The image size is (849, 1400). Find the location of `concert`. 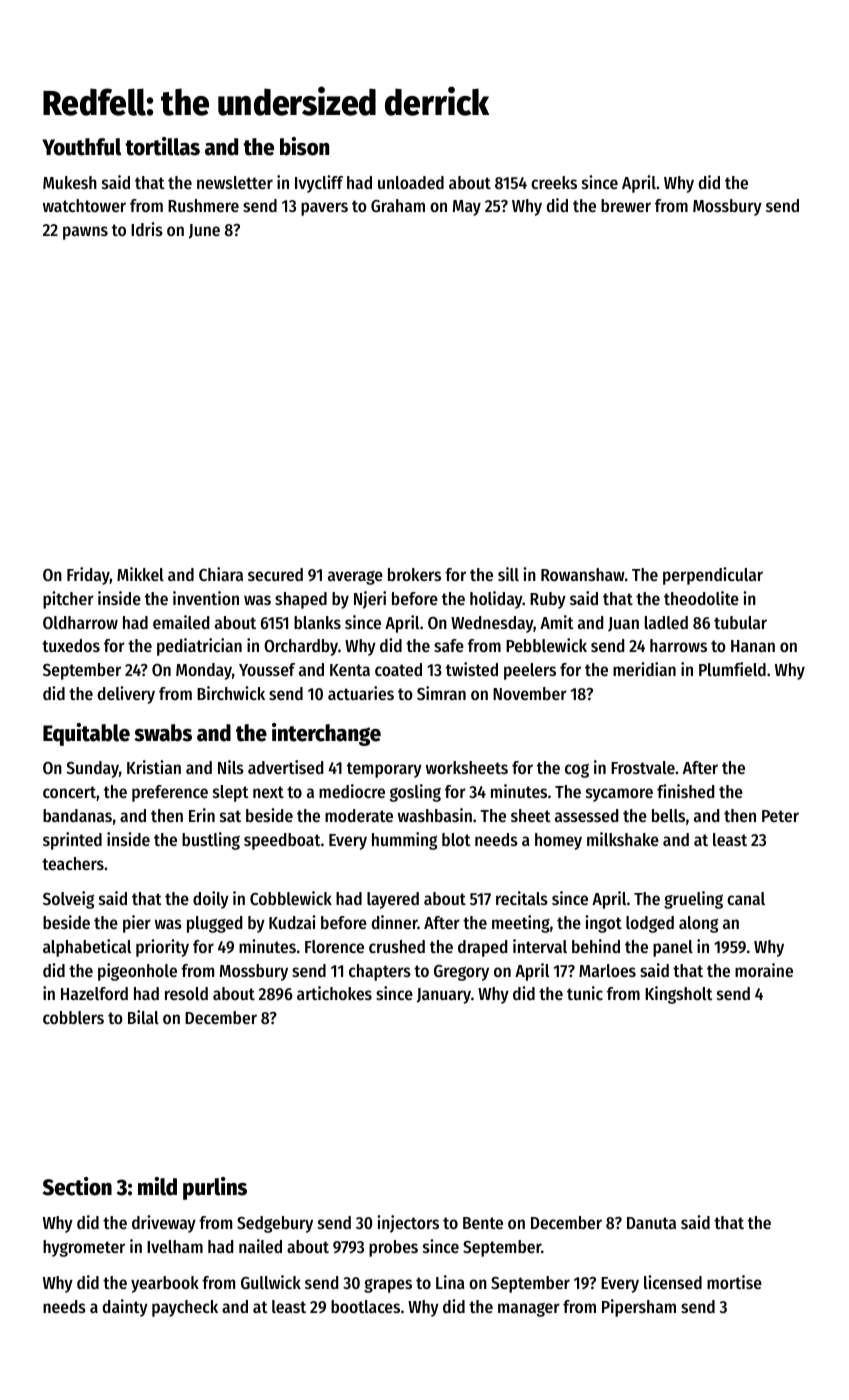

concert is located at coordinates (69, 792).
